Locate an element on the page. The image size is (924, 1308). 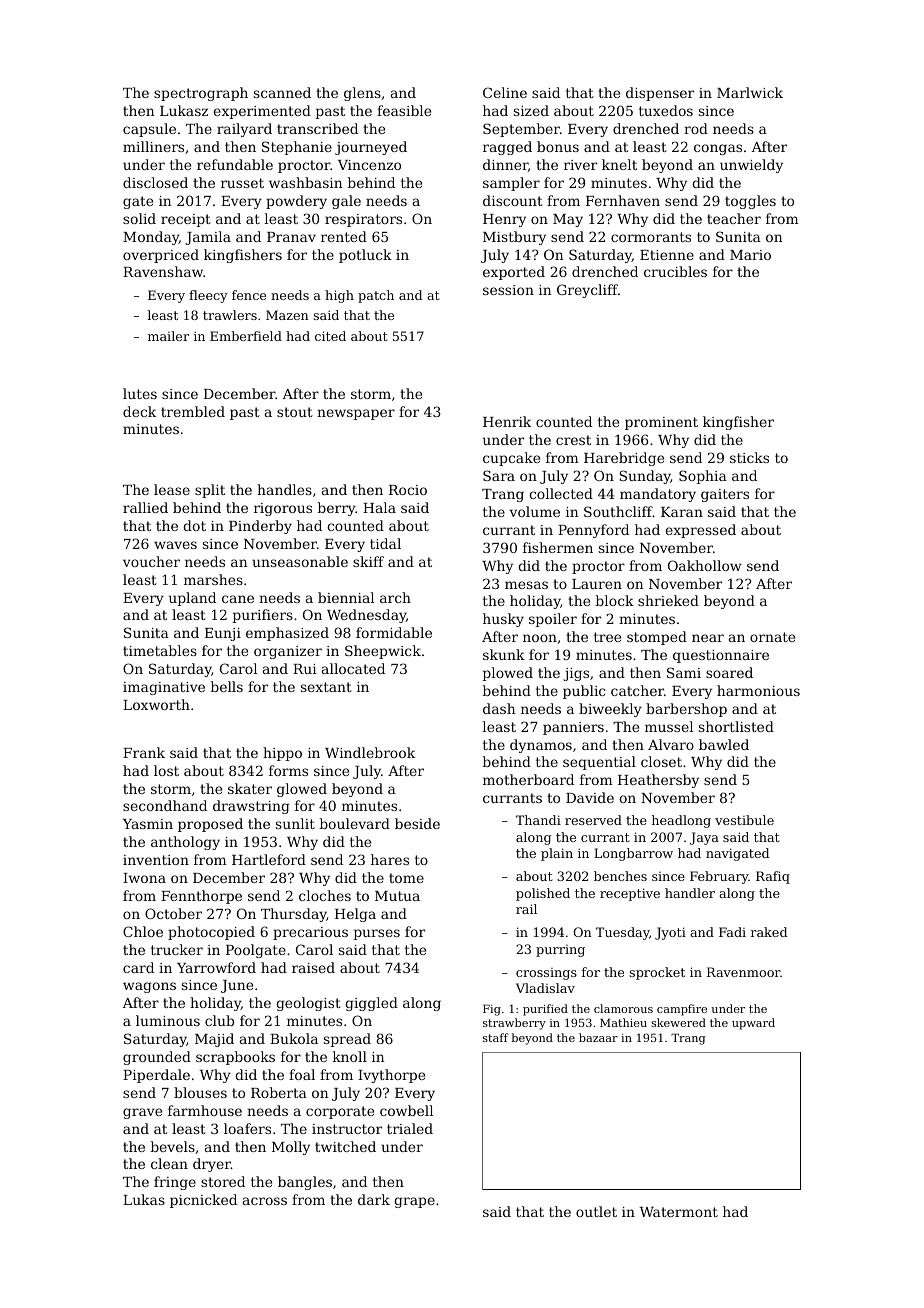
cormorants is located at coordinates (651, 237).
